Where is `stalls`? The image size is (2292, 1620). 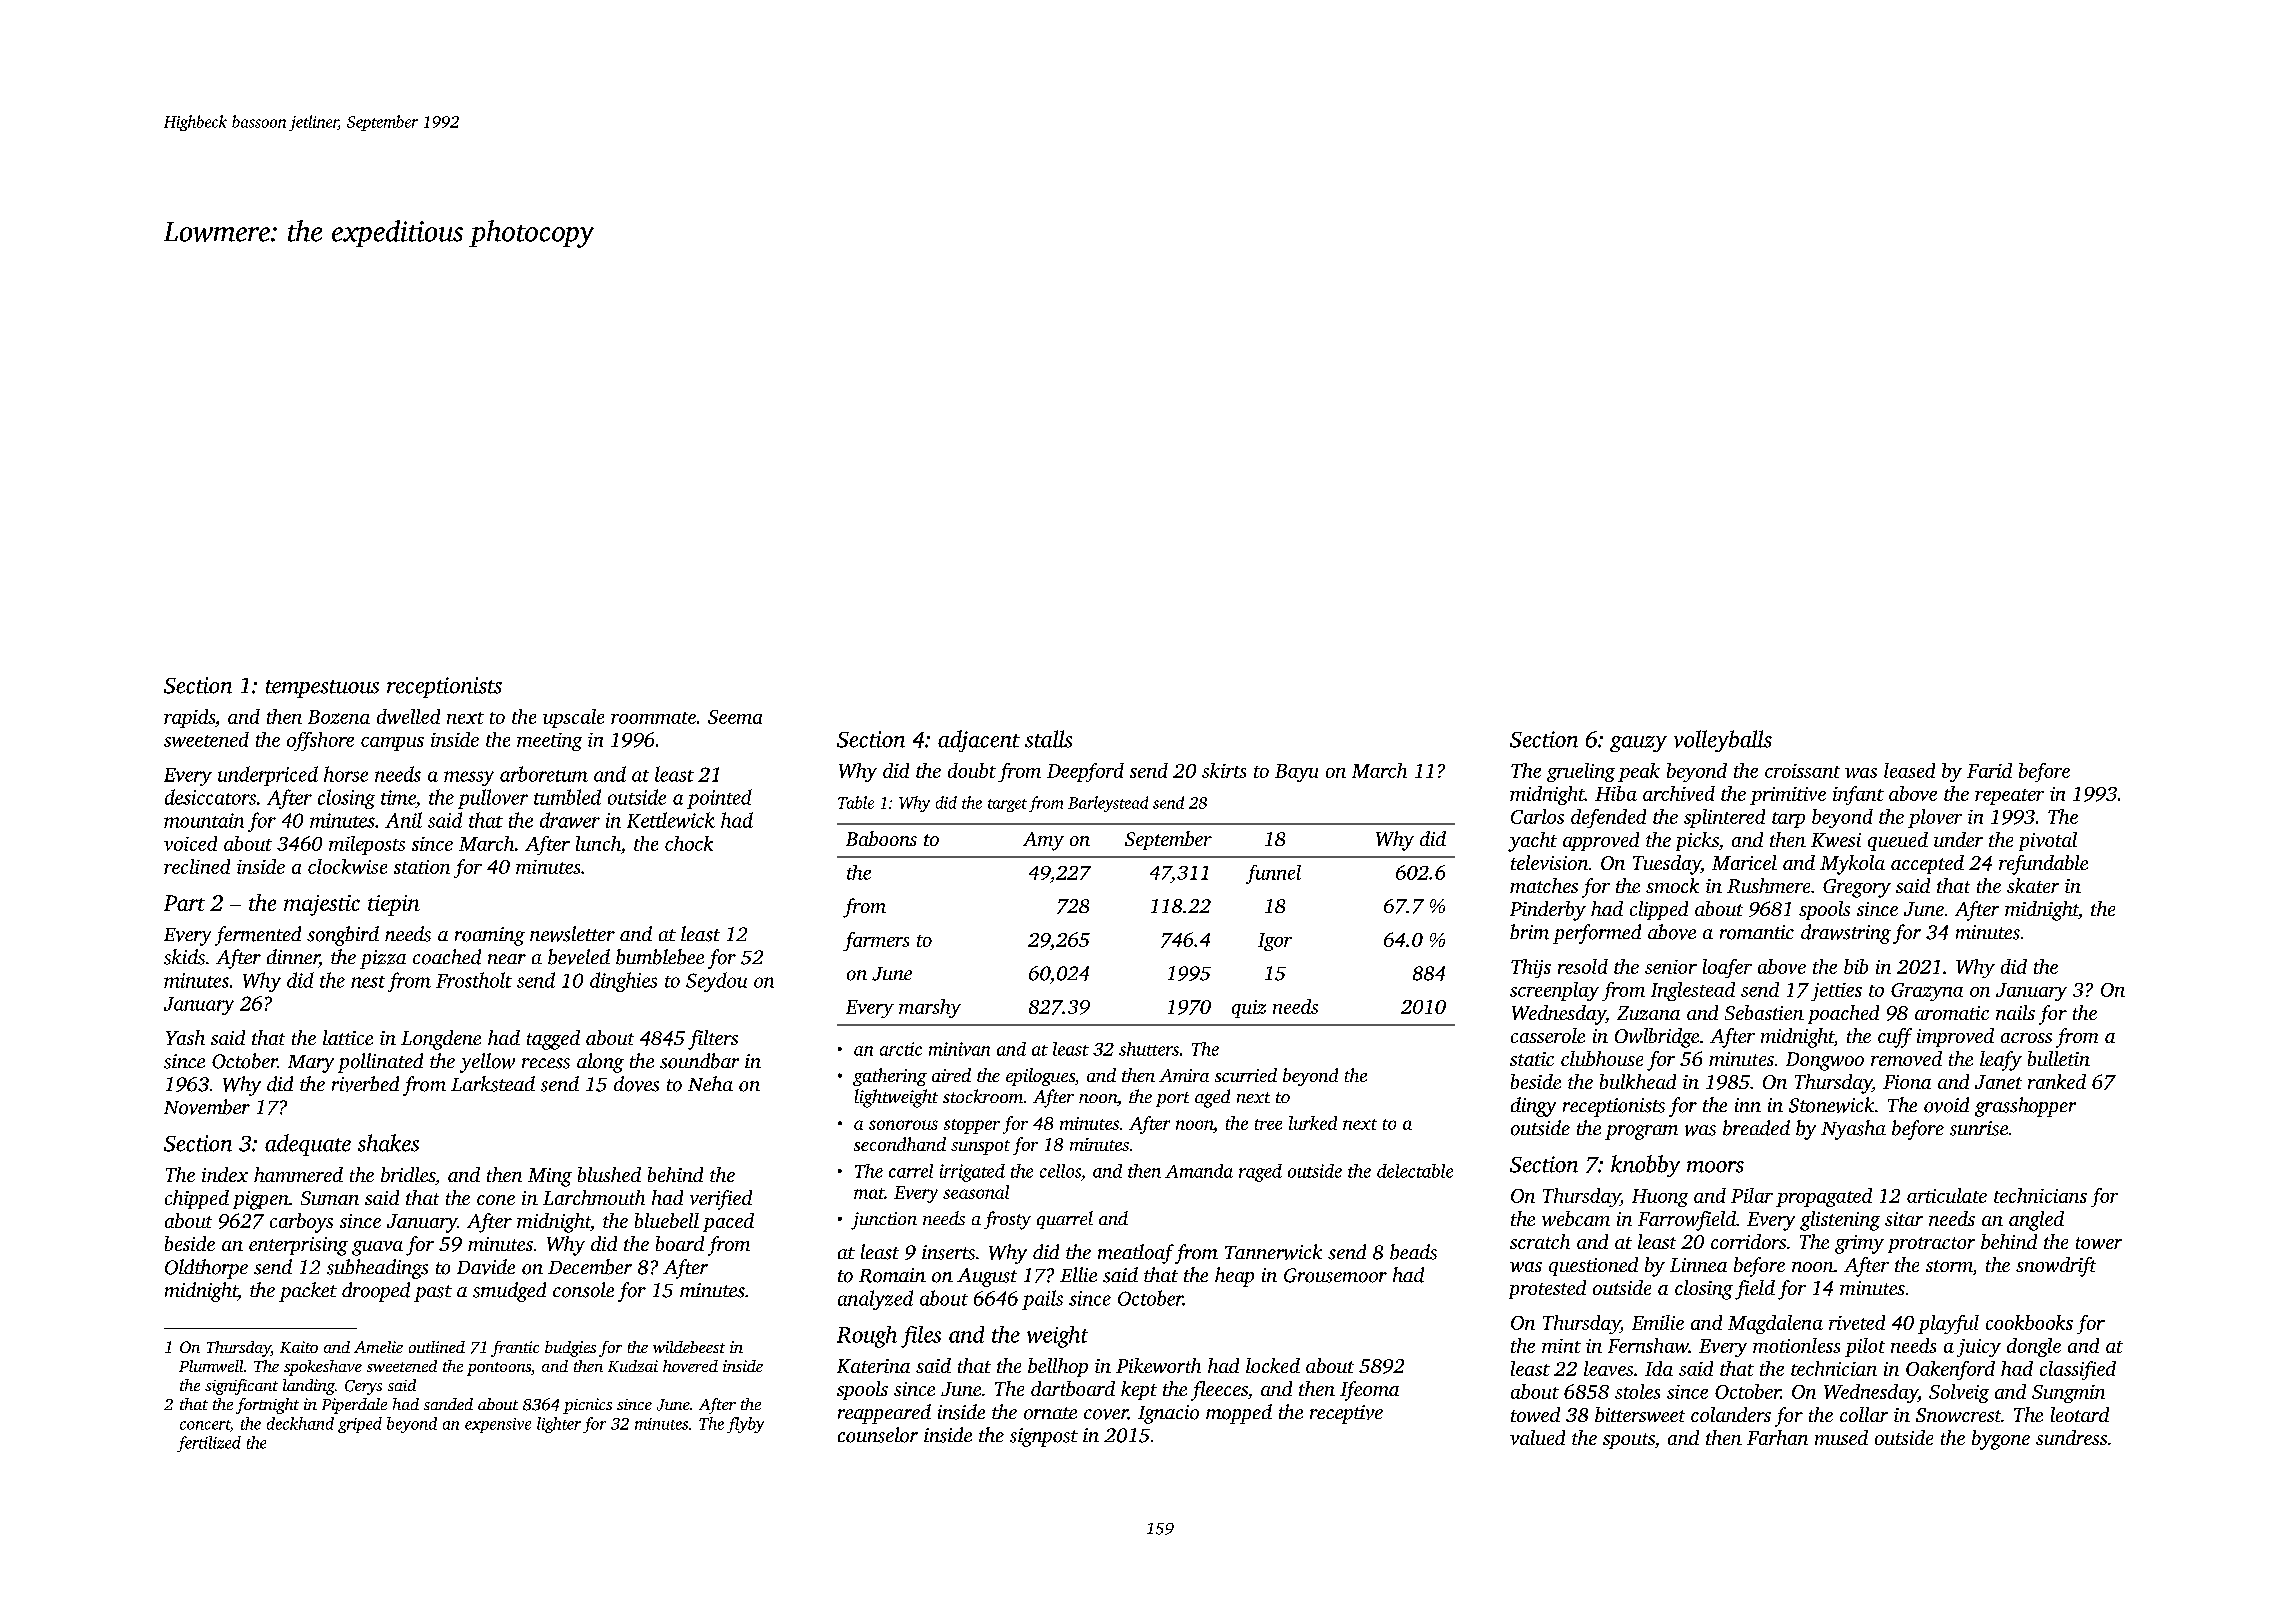 stalls is located at coordinates (1048, 739).
